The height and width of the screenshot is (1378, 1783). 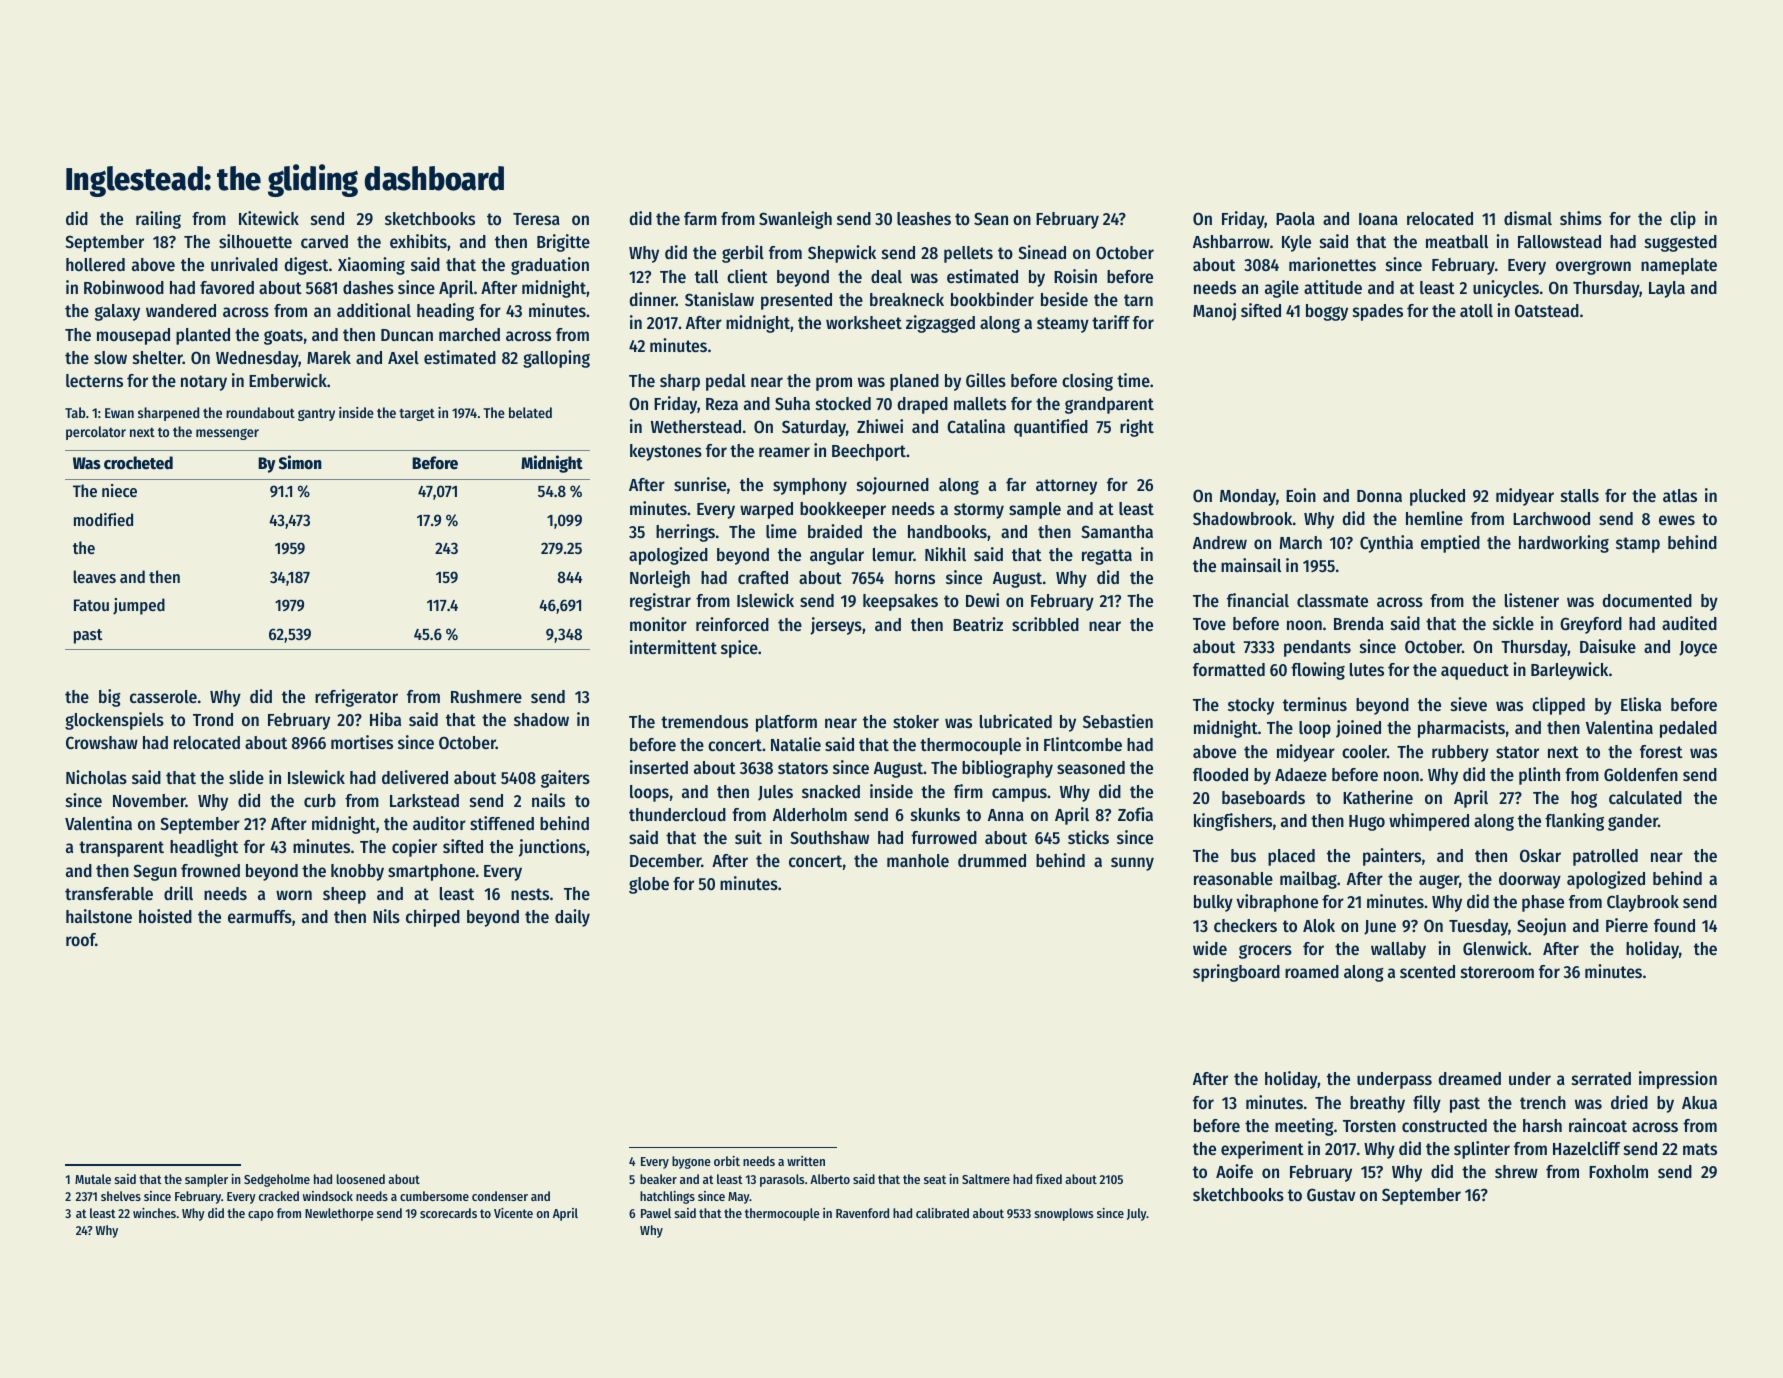 What do you see at coordinates (666, 452) in the screenshot?
I see `keystones` at bounding box center [666, 452].
